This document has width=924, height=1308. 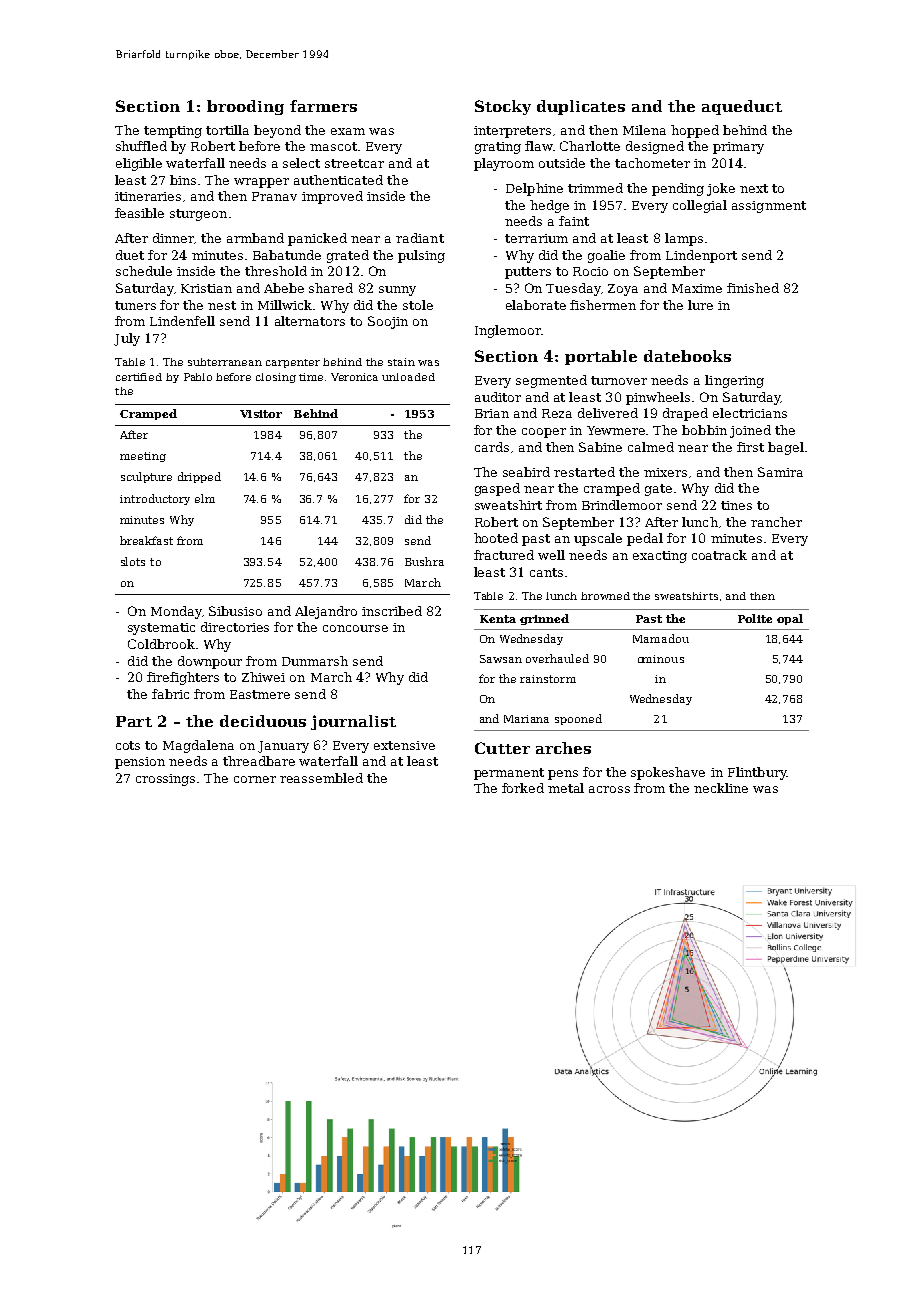 What do you see at coordinates (135, 305) in the document?
I see `tuners` at bounding box center [135, 305].
